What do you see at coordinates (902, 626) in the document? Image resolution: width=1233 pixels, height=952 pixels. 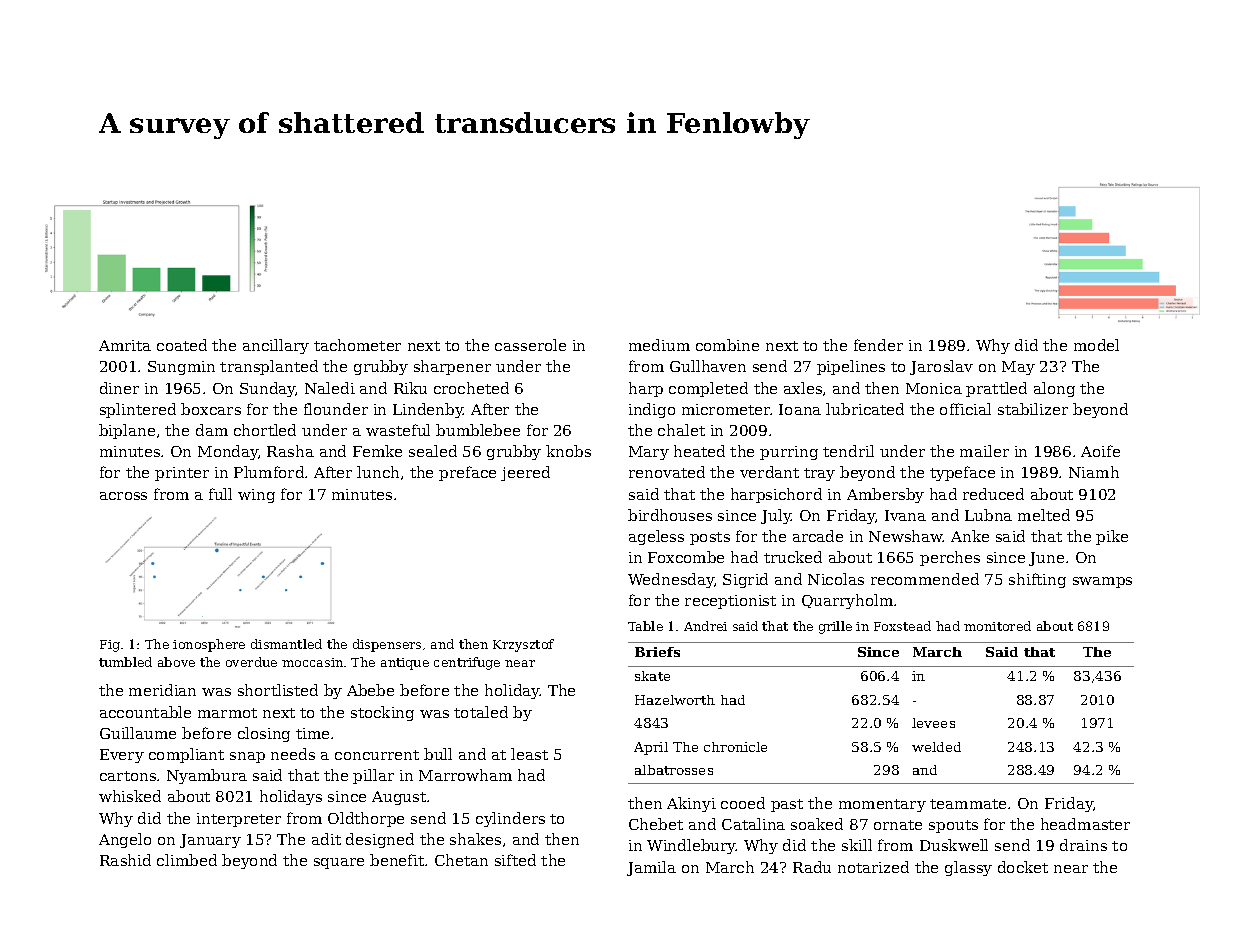 I see `Foxstead` at bounding box center [902, 626].
